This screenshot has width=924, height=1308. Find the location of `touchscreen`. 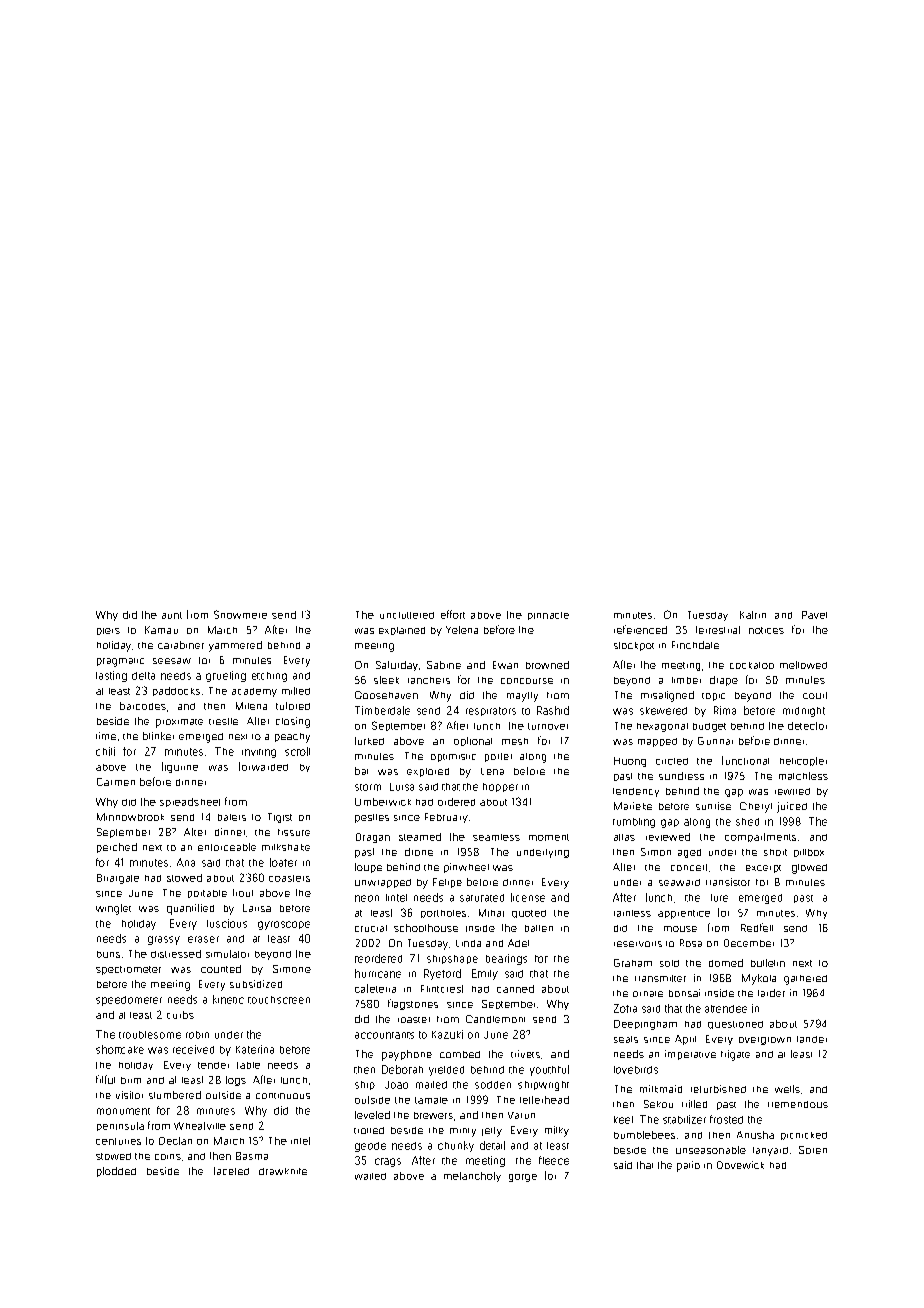

touchscreen is located at coordinates (279, 1000).
